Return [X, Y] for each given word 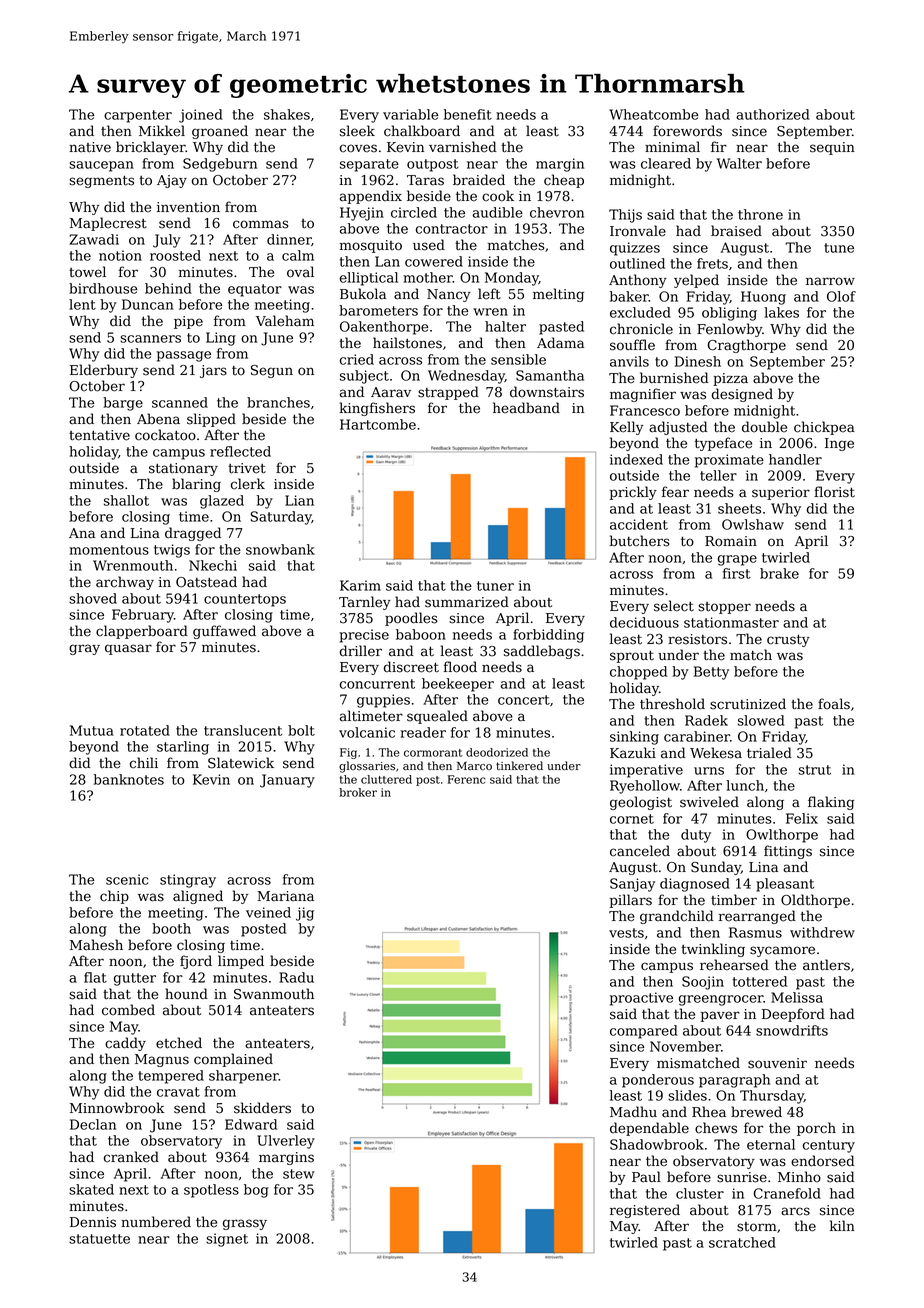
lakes [781, 312]
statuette [99, 1239]
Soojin [703, 983]
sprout [632, 656]
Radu [296, 977]
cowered [434, 261]
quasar [128, 649]
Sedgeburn [220, 165]
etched [179, 1043]
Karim [360, 585]
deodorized [497, 752]
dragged [193, 534]
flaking [831, 803]
